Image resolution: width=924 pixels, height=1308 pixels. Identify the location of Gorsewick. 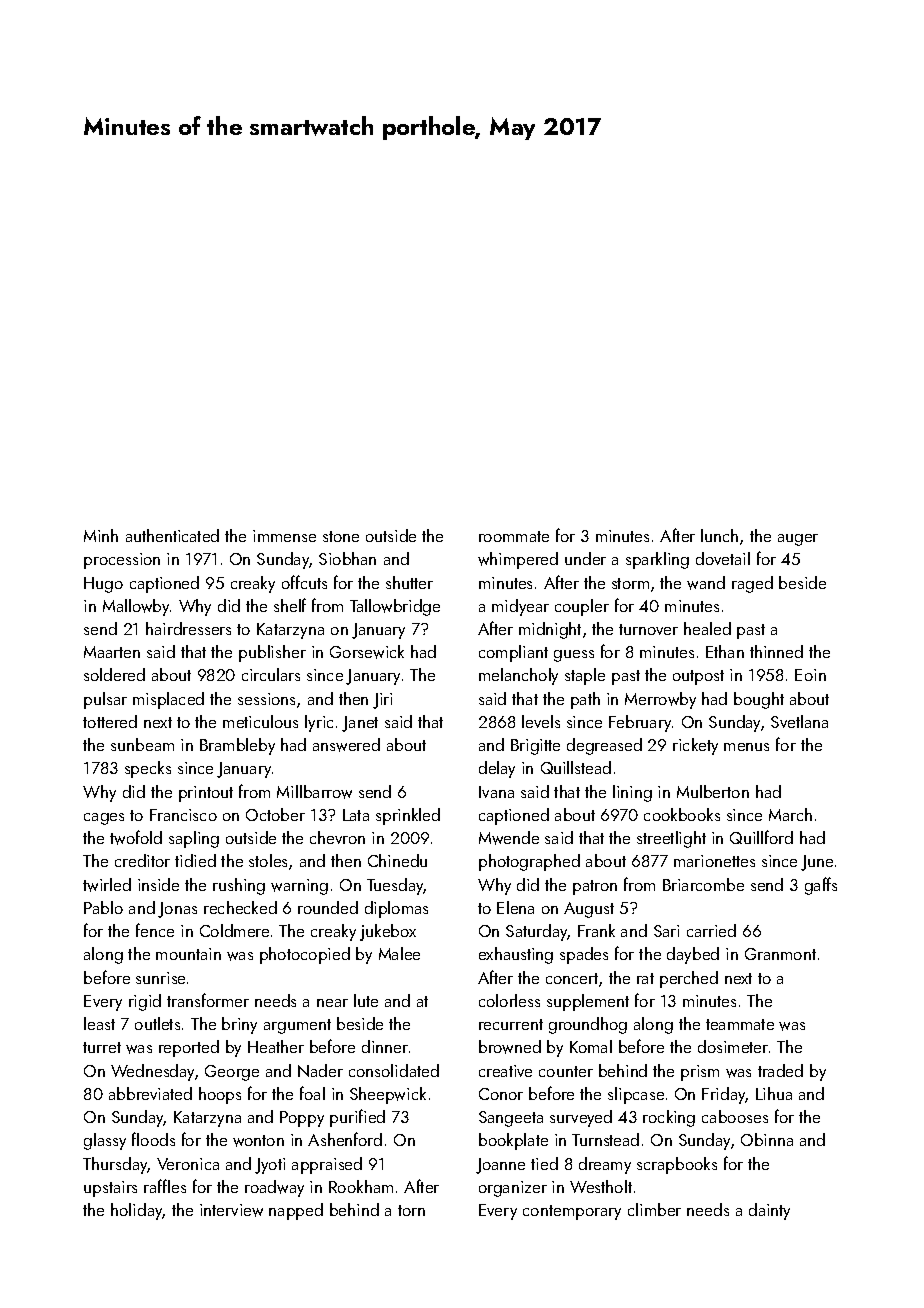
(367, 652).
